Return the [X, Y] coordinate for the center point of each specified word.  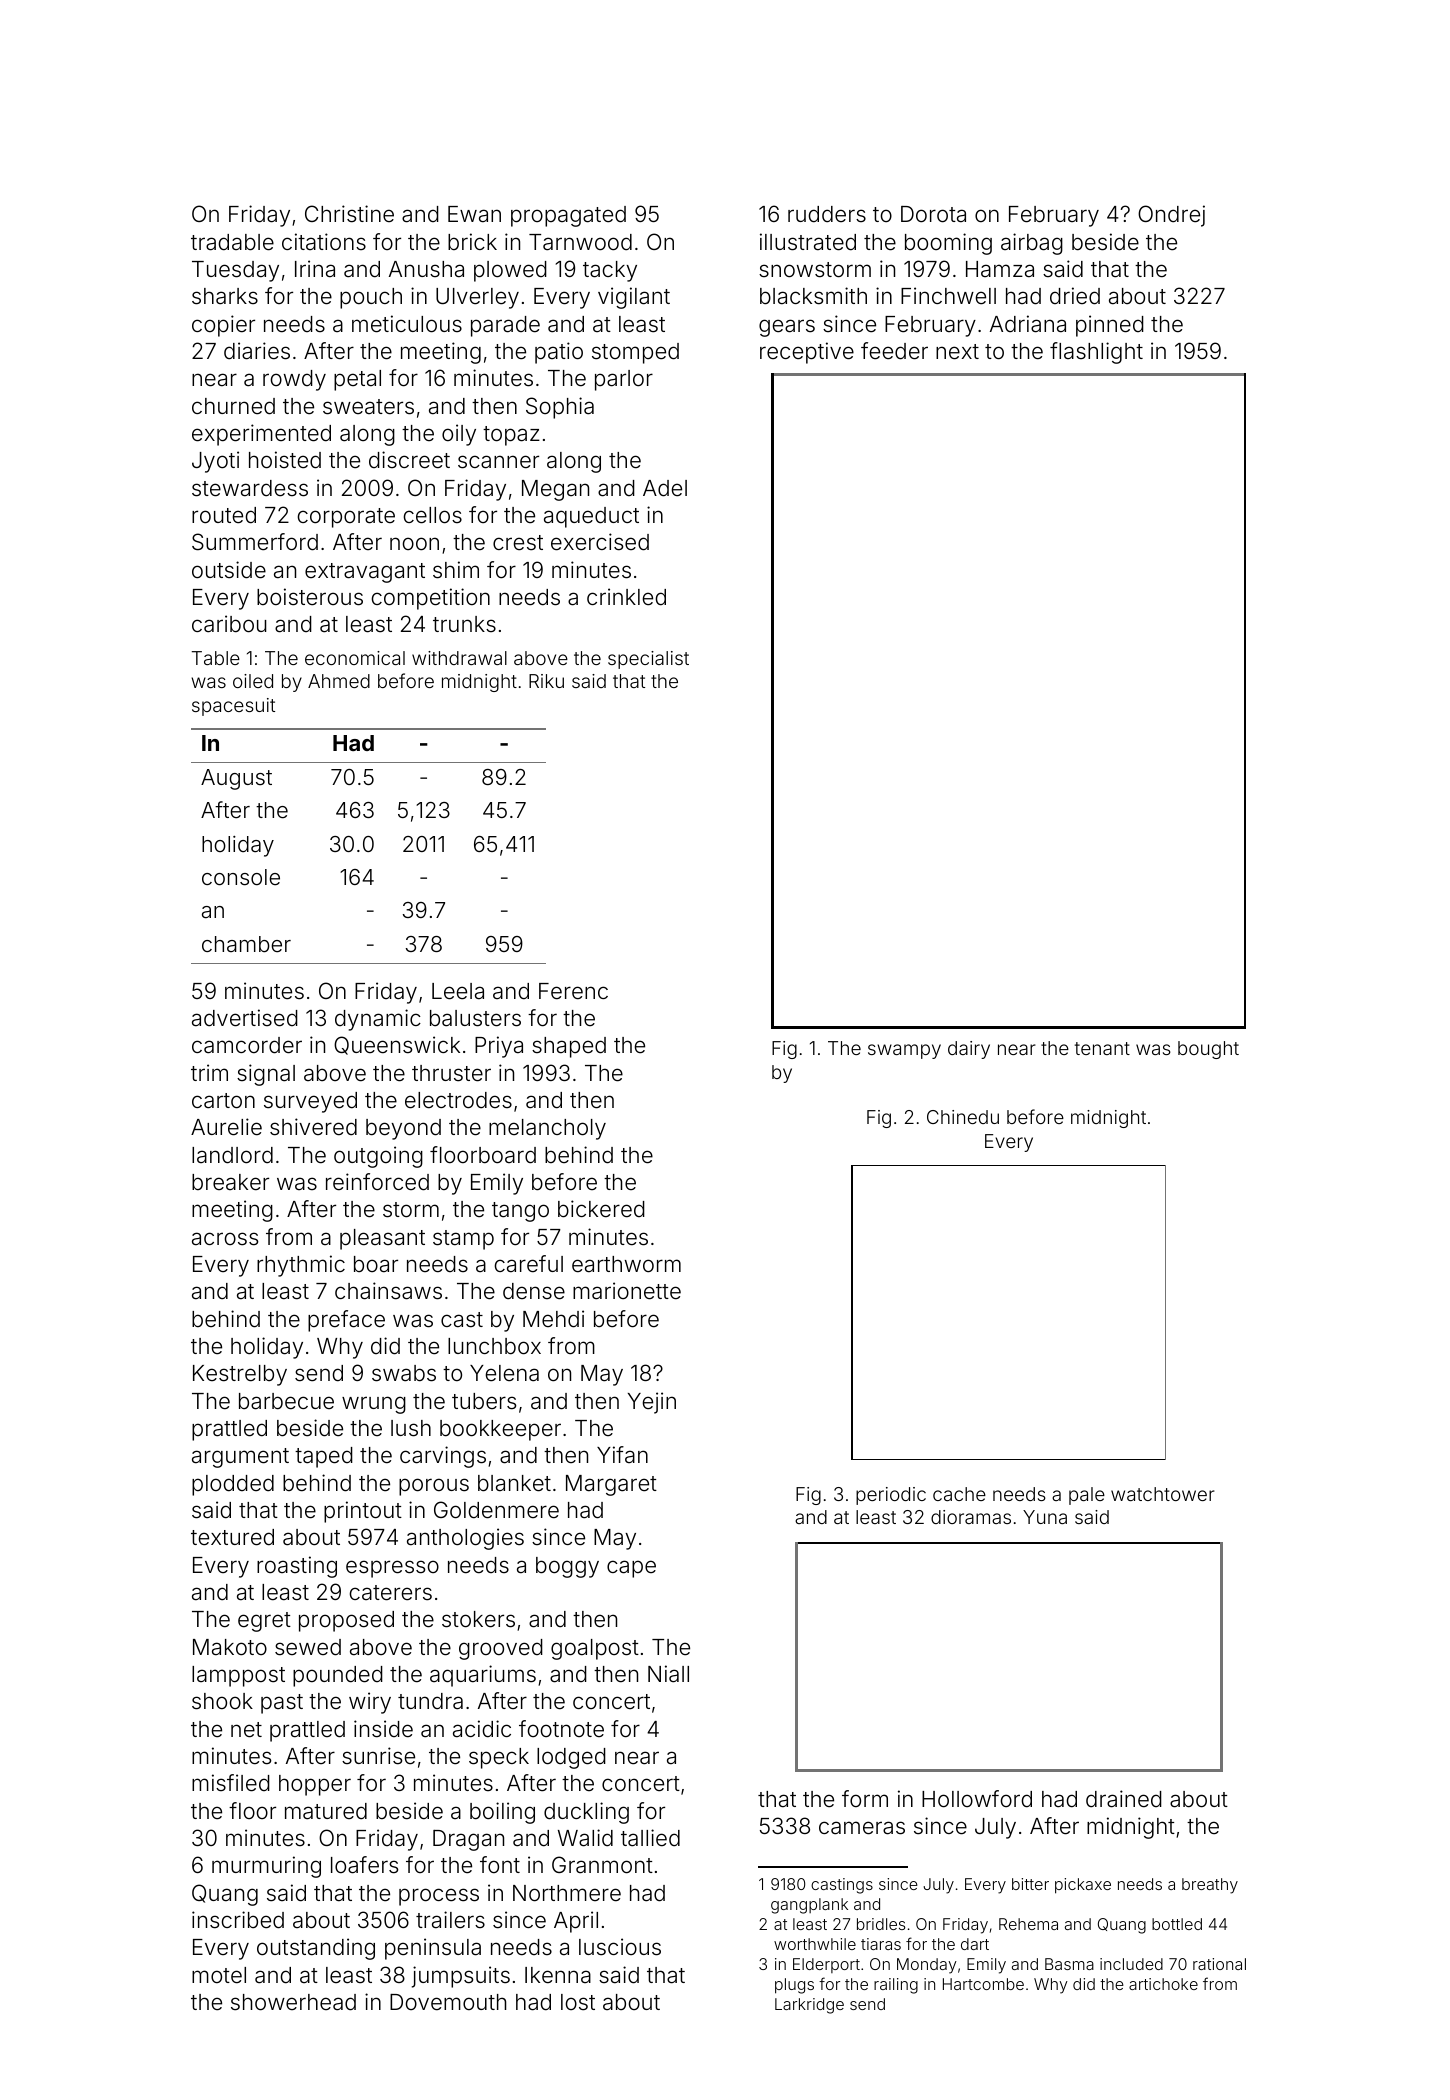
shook [222, 1701]
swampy [904, 1051]
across [225, 1239]
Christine [349, 214]
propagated [568, 216]
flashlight [1096, 353]
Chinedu [963, 1117]
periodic [891, 1496]
